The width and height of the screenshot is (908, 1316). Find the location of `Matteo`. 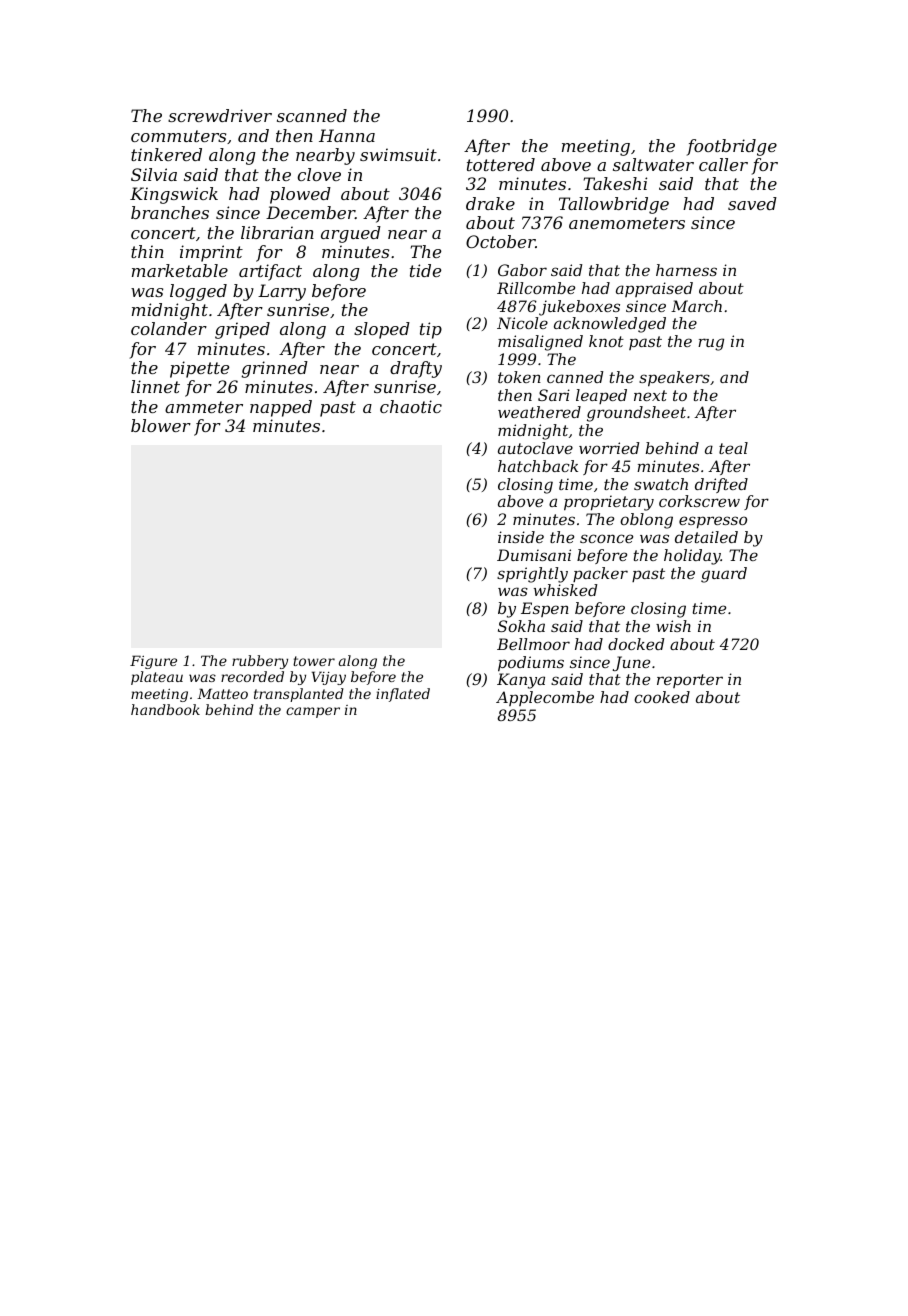

Matteo is located at coordinates (222, 693).
